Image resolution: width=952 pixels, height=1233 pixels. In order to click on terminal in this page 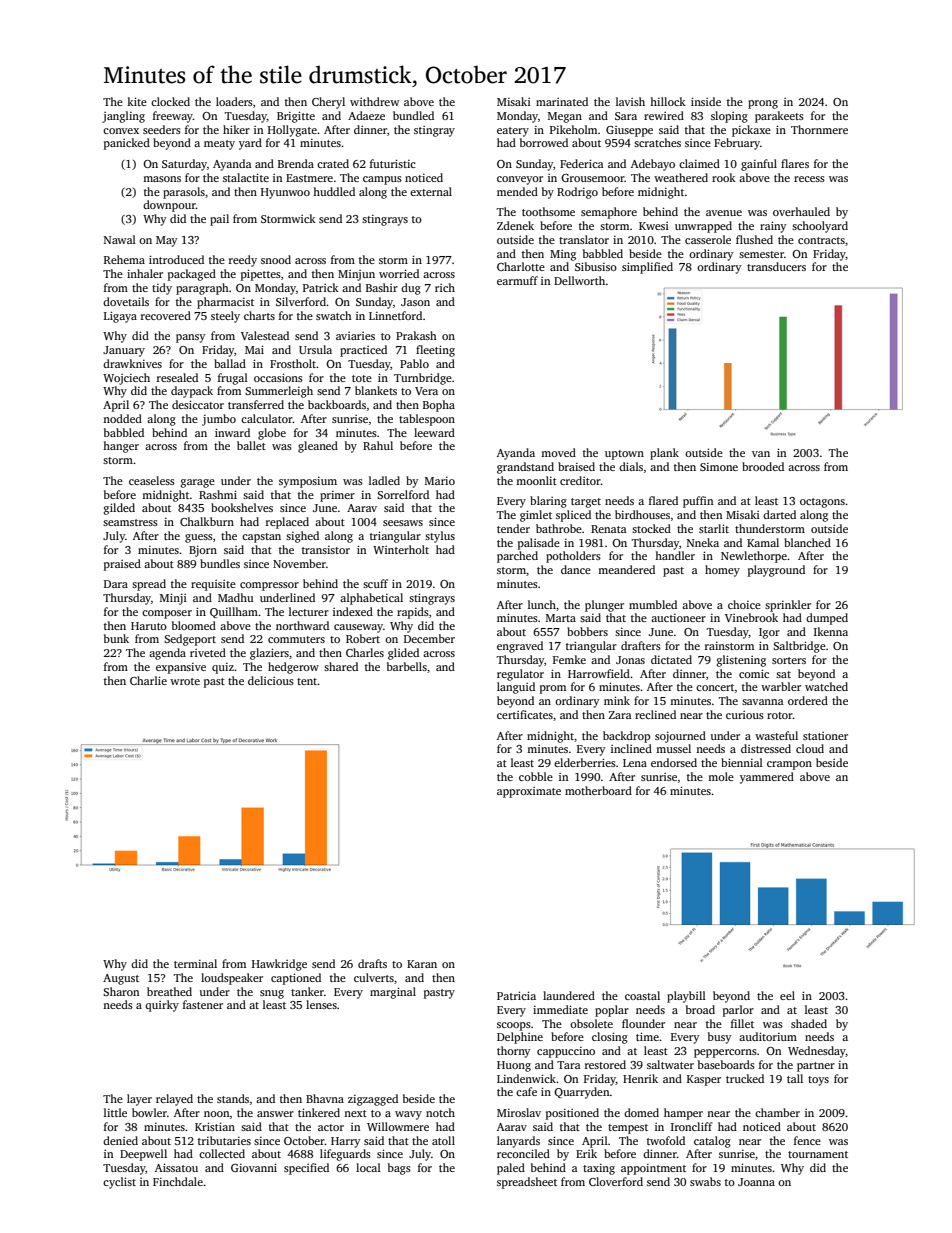, I will do `click(195, 963)`.
